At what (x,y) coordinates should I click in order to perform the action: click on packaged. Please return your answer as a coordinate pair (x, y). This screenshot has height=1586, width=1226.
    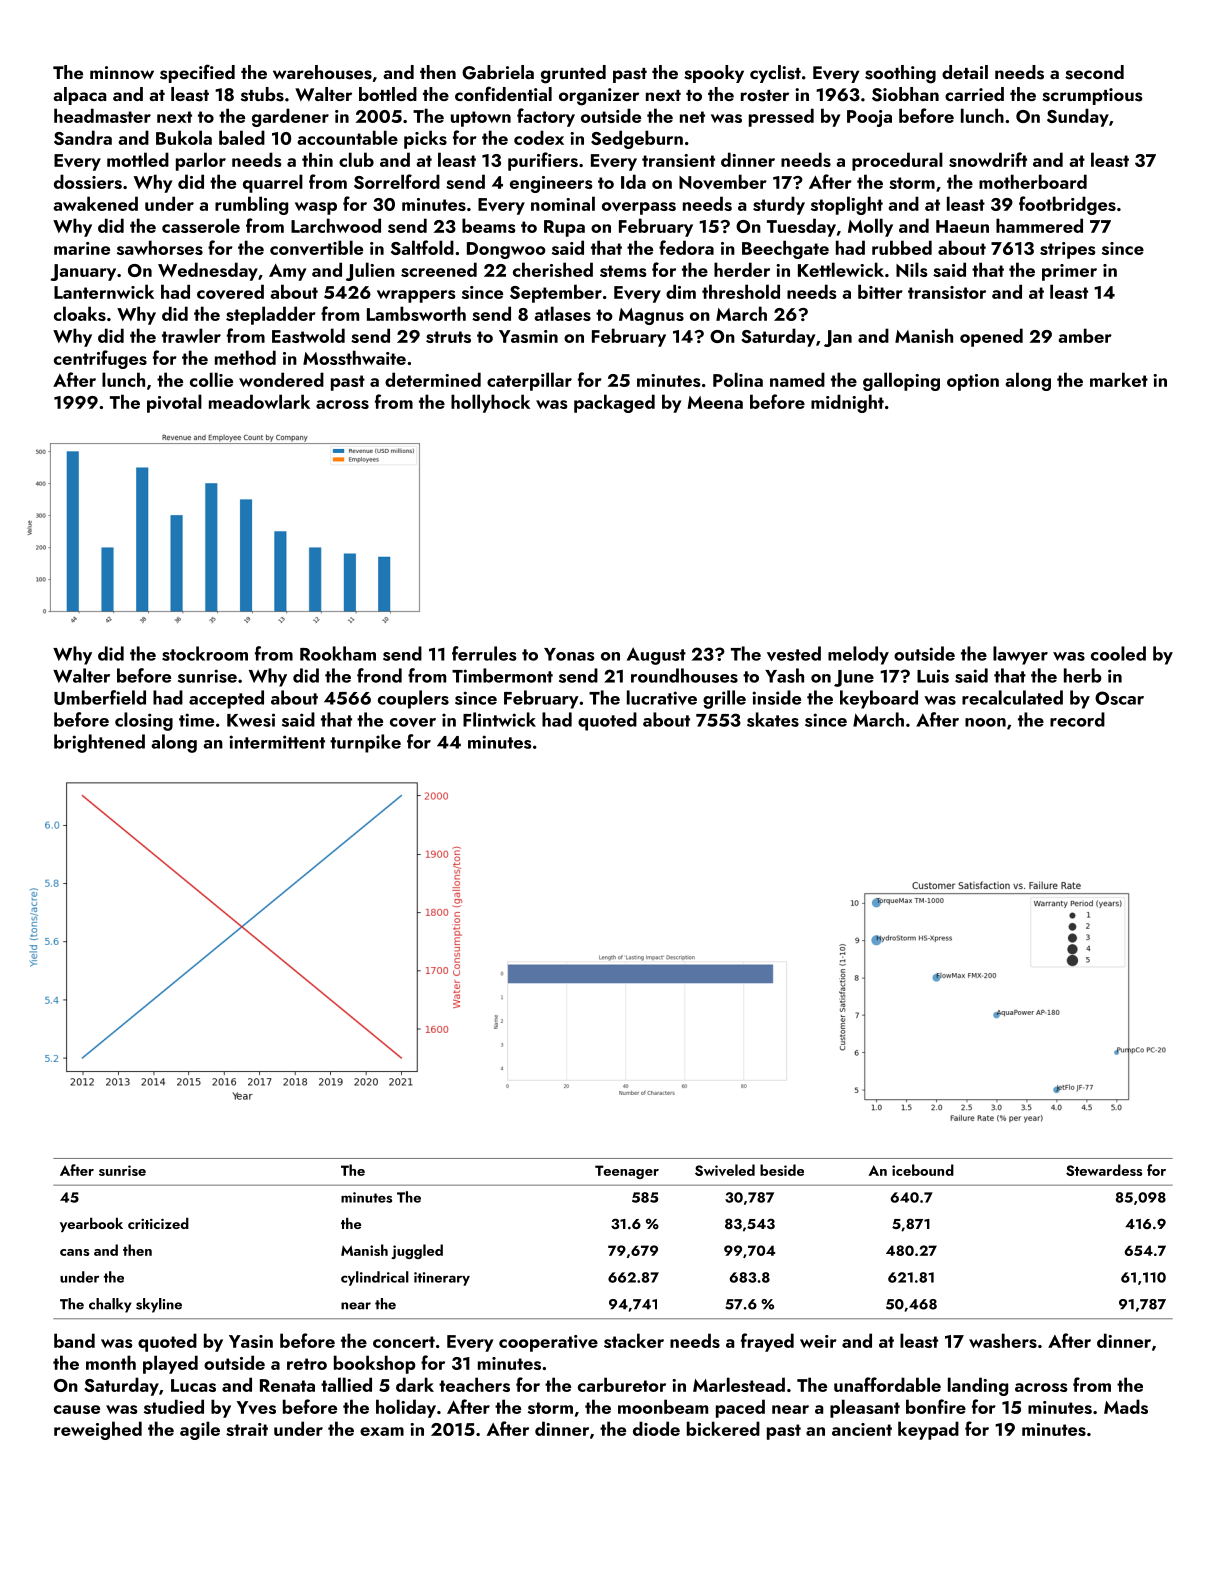
    Looking at the image, I should click on (614, 403).
